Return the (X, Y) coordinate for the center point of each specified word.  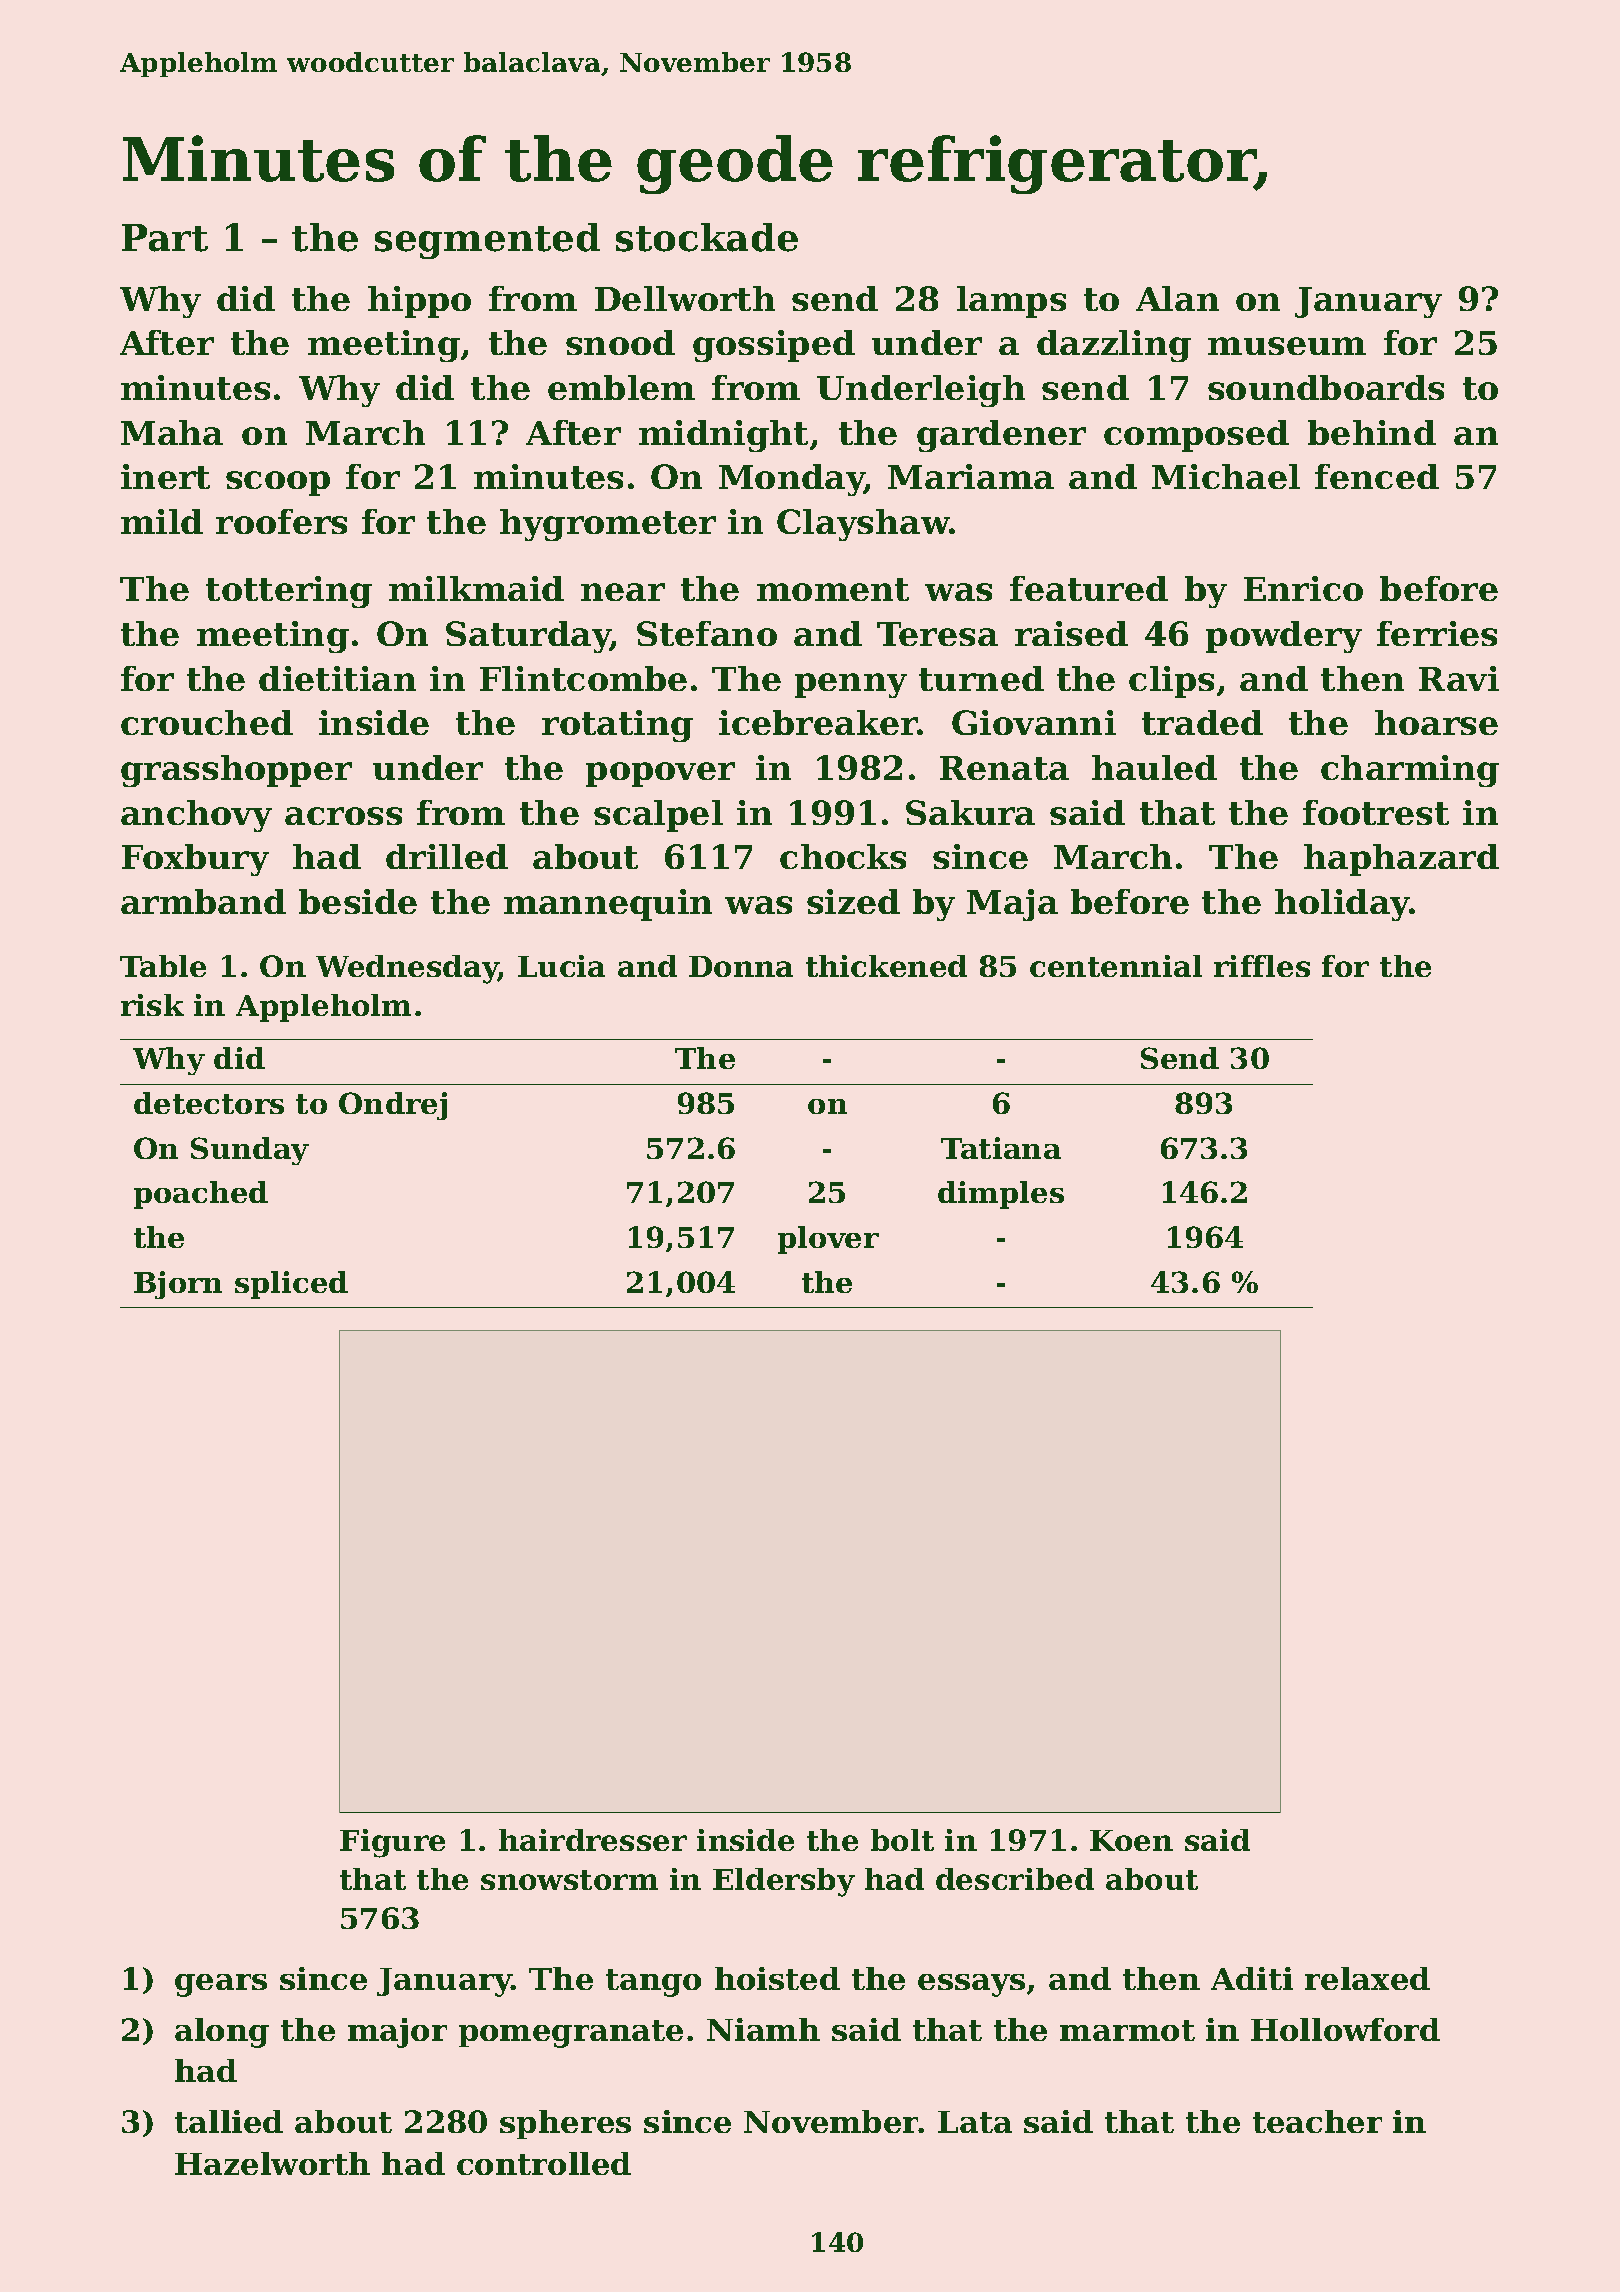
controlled (544, 2163)
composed (1196, 436)
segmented (487, 241)
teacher (1317, 2121)
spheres (565, 2124)
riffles (1262, 966)
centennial (1116, 966)
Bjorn (178, 1285)
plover (828, 1240)
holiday (1342, 905)
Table (163, 966)
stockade (707, 237)
